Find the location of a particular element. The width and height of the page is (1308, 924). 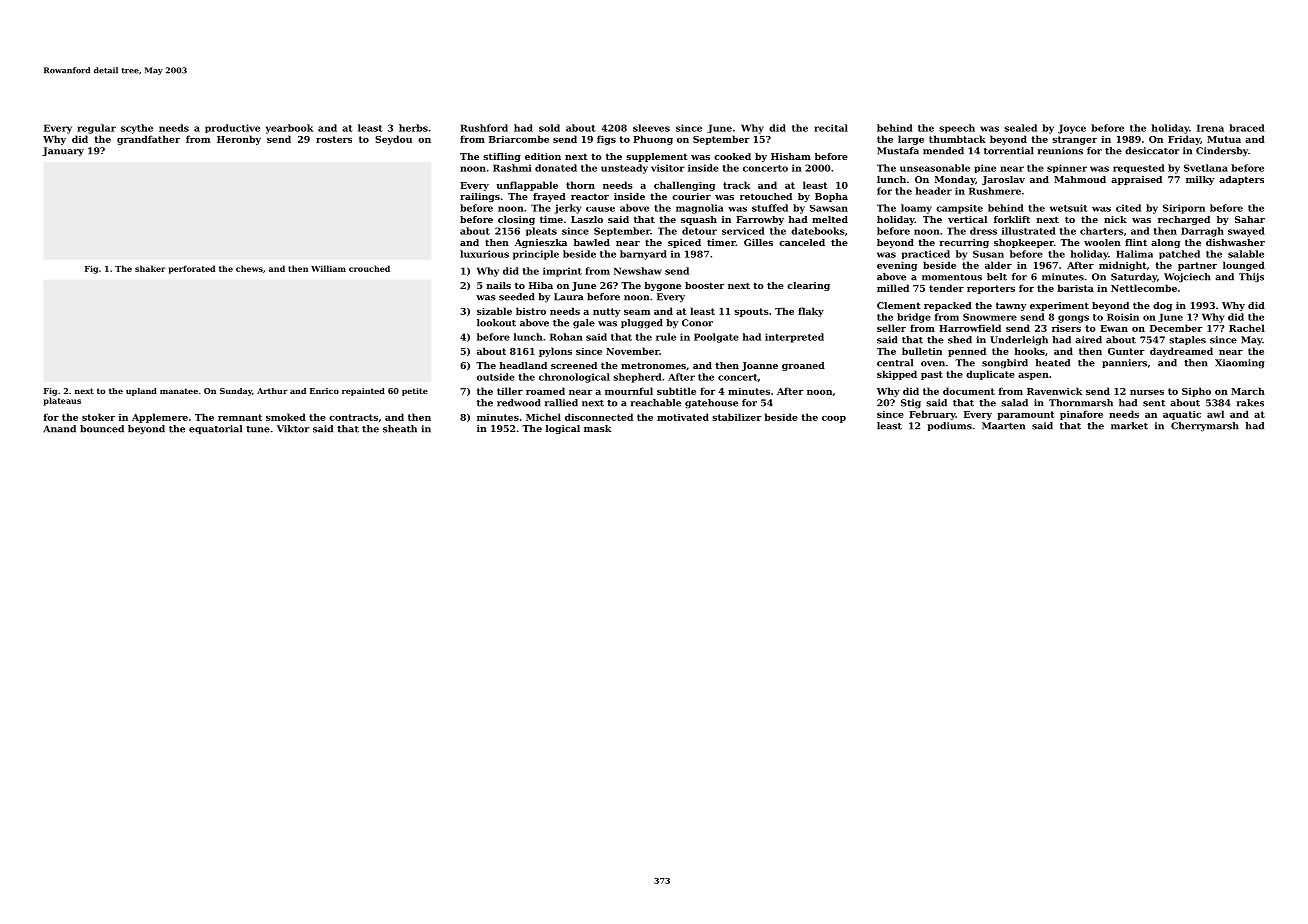

illustrated is located at coordinates (1029, 231).
